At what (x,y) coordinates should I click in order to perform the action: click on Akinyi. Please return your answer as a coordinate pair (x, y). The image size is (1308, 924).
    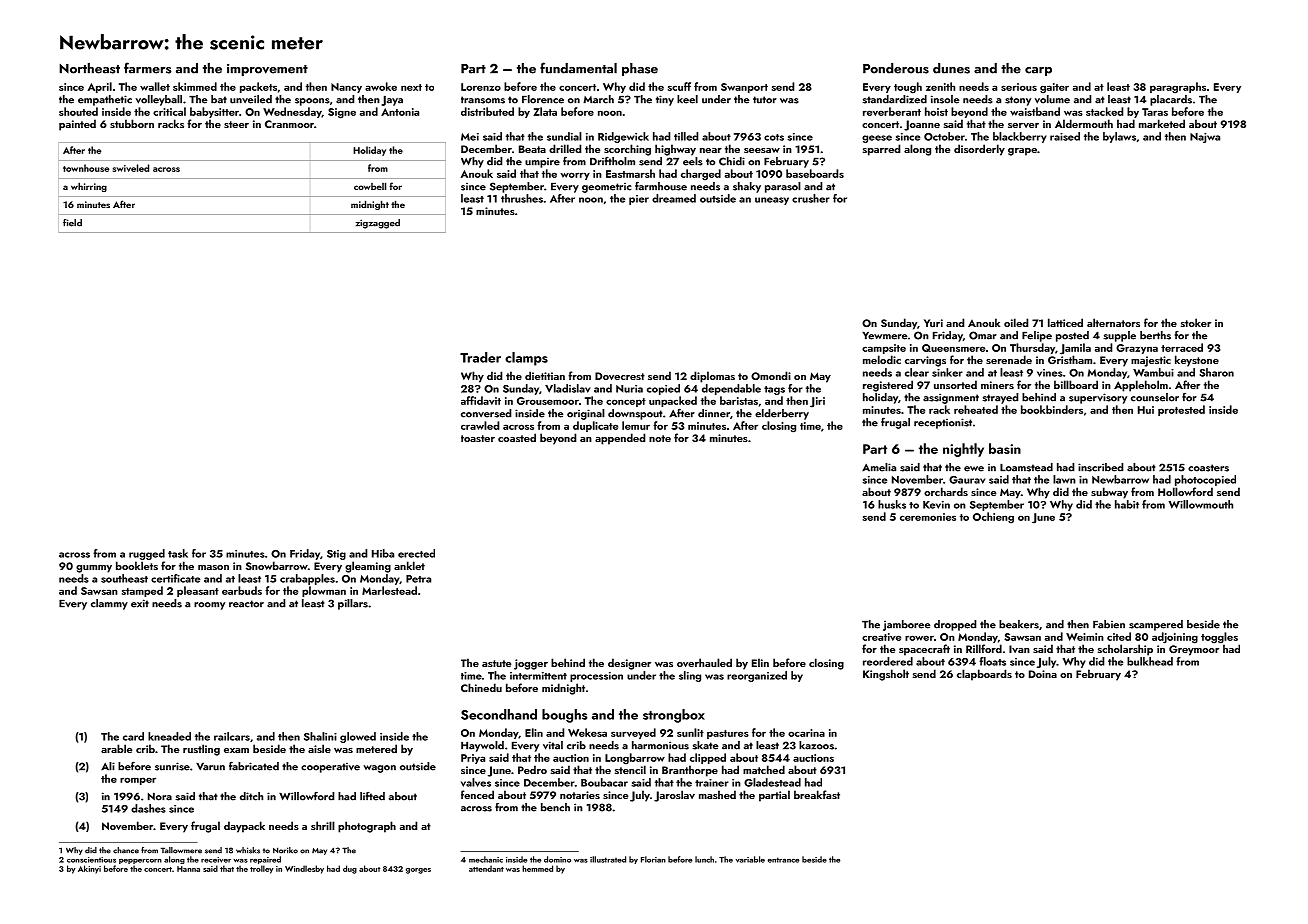
    Looking at the image, I should click on (89, 869).
